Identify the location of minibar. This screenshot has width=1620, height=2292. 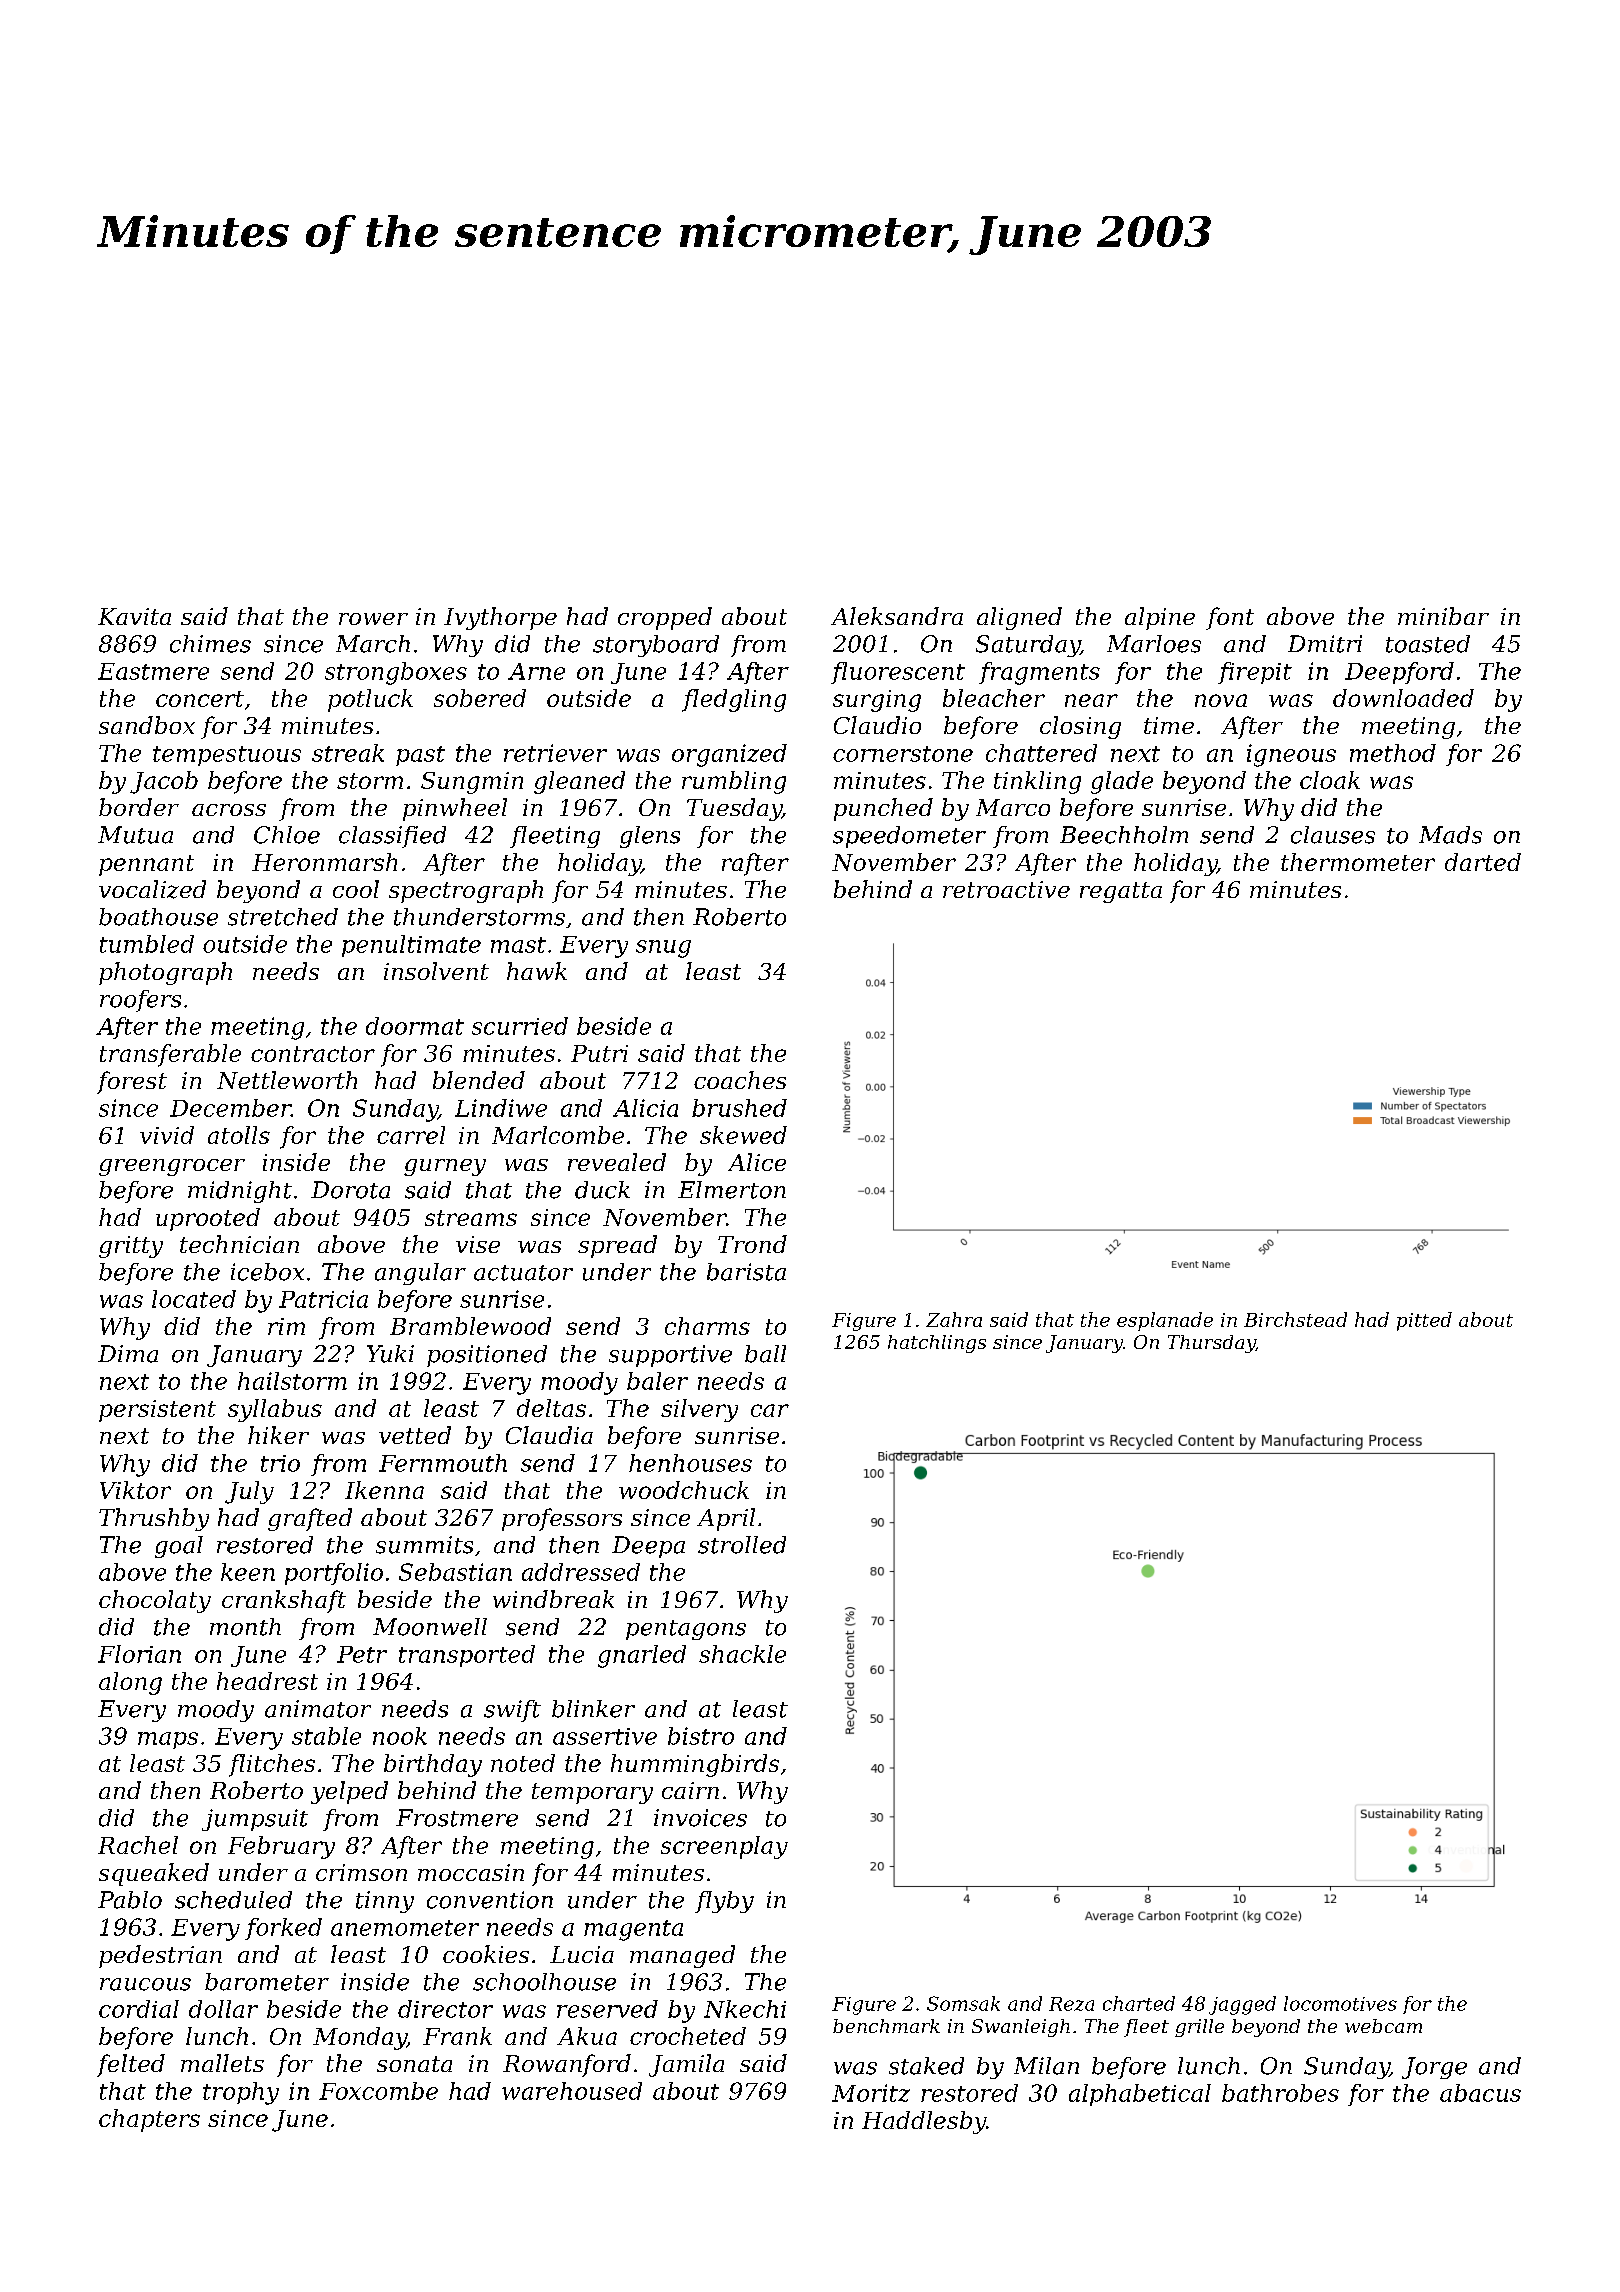
(1443, 616).
